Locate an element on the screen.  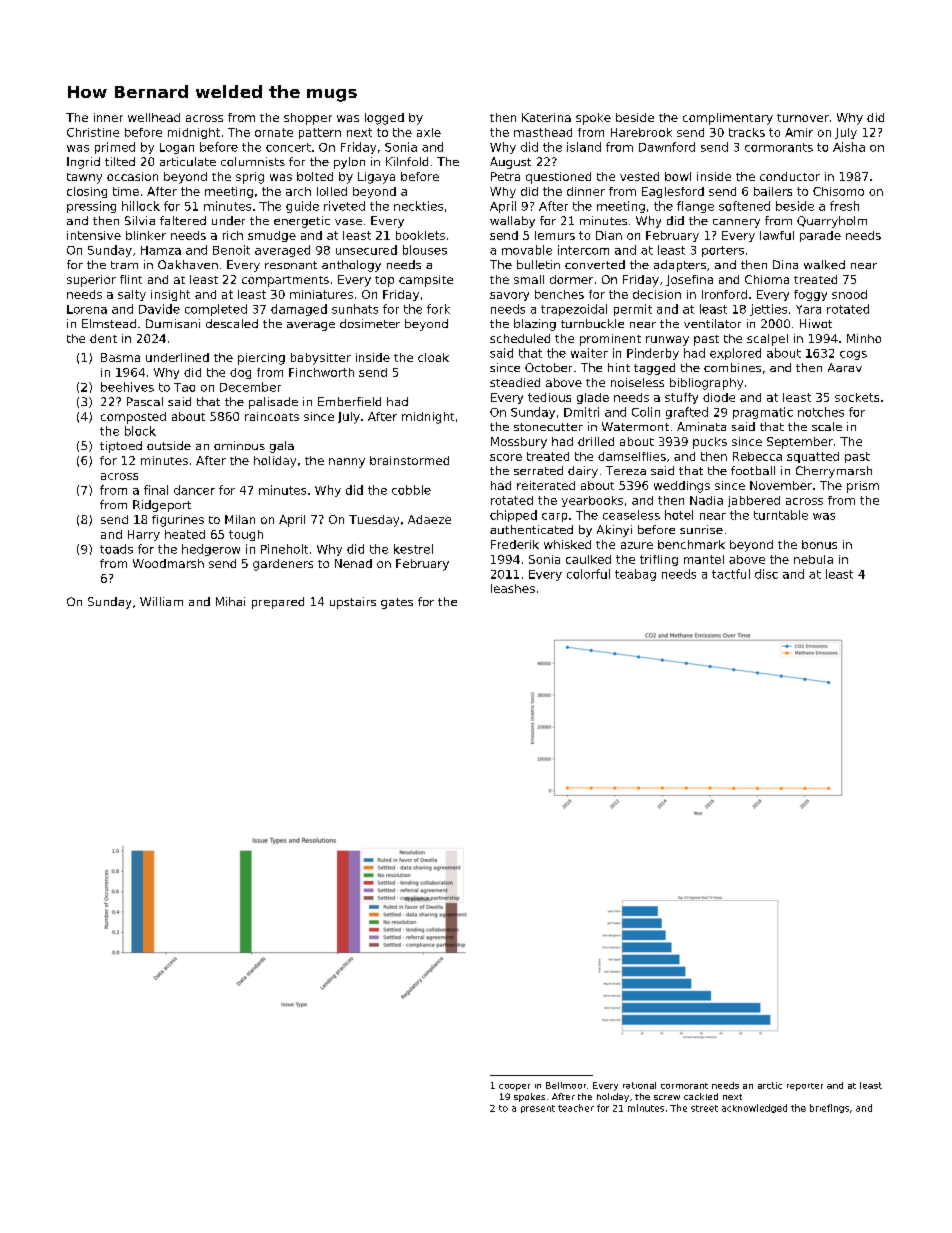
disc is located at coordinates (766, 574).
